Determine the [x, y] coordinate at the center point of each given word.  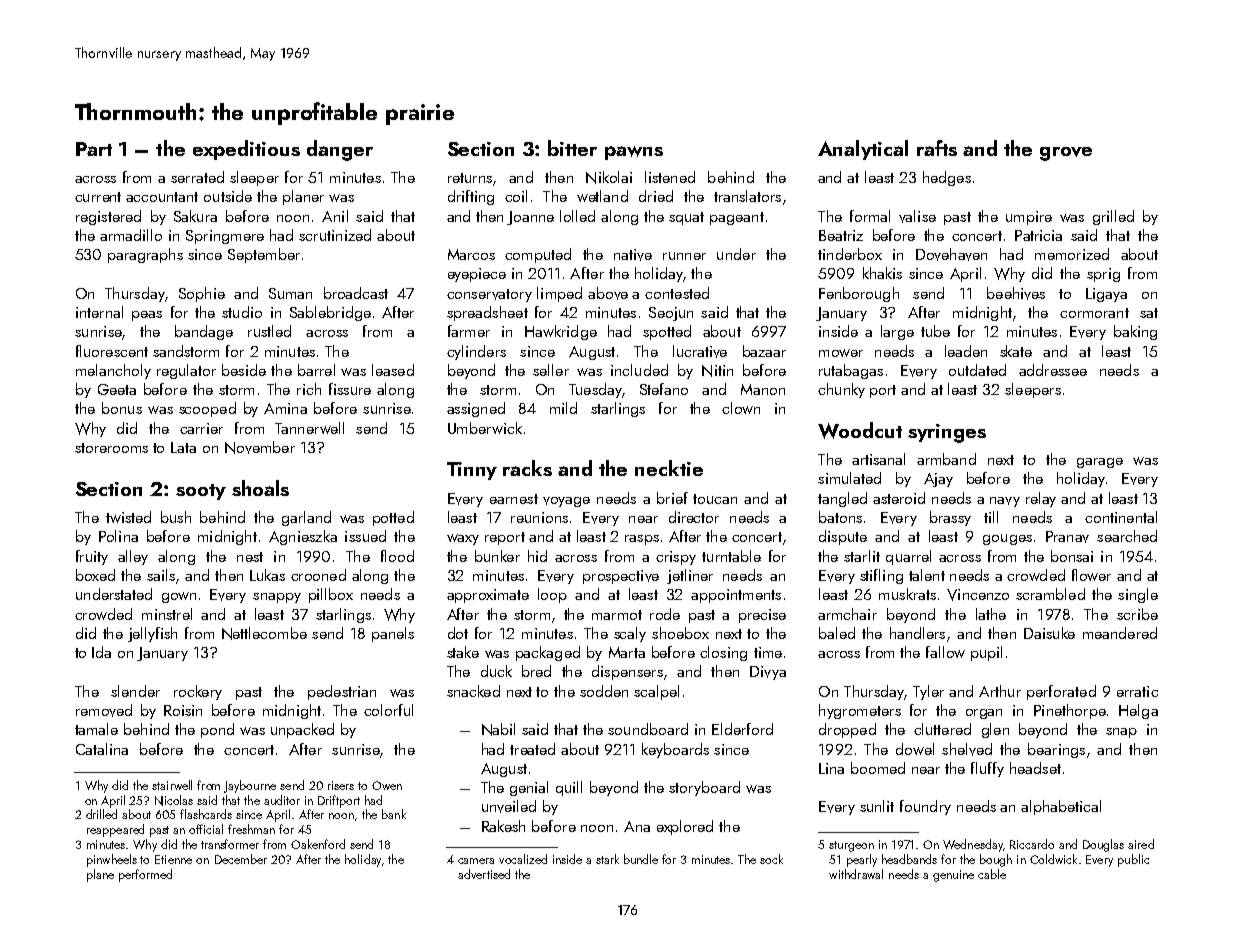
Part [94, 149]
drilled [101, 814]
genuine [953, 876]
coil [516, 196]
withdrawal [856, 874]
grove [1066, 154]
